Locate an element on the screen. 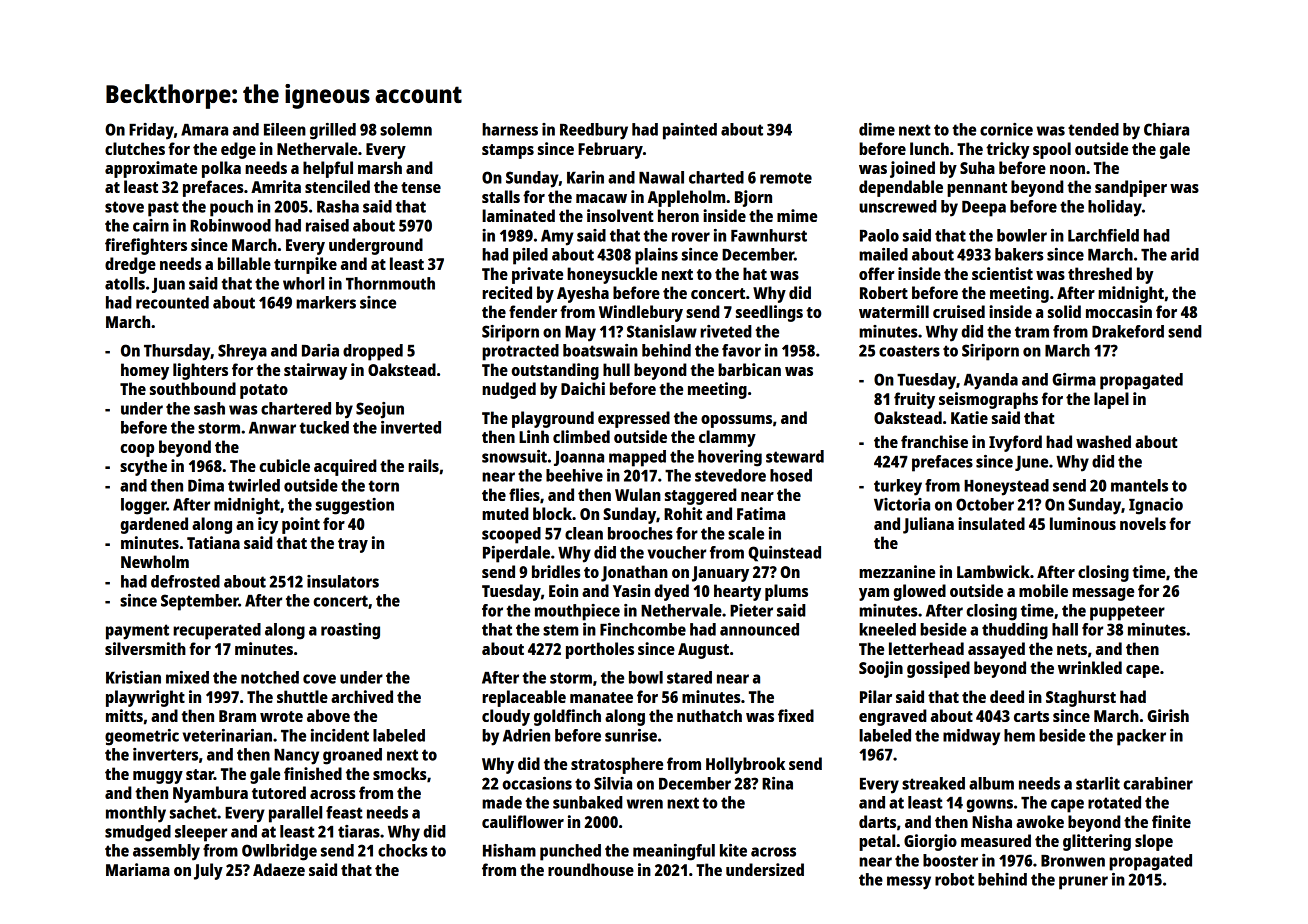 The image size is (1308, 924). September is located at coordinates (200, 602).
